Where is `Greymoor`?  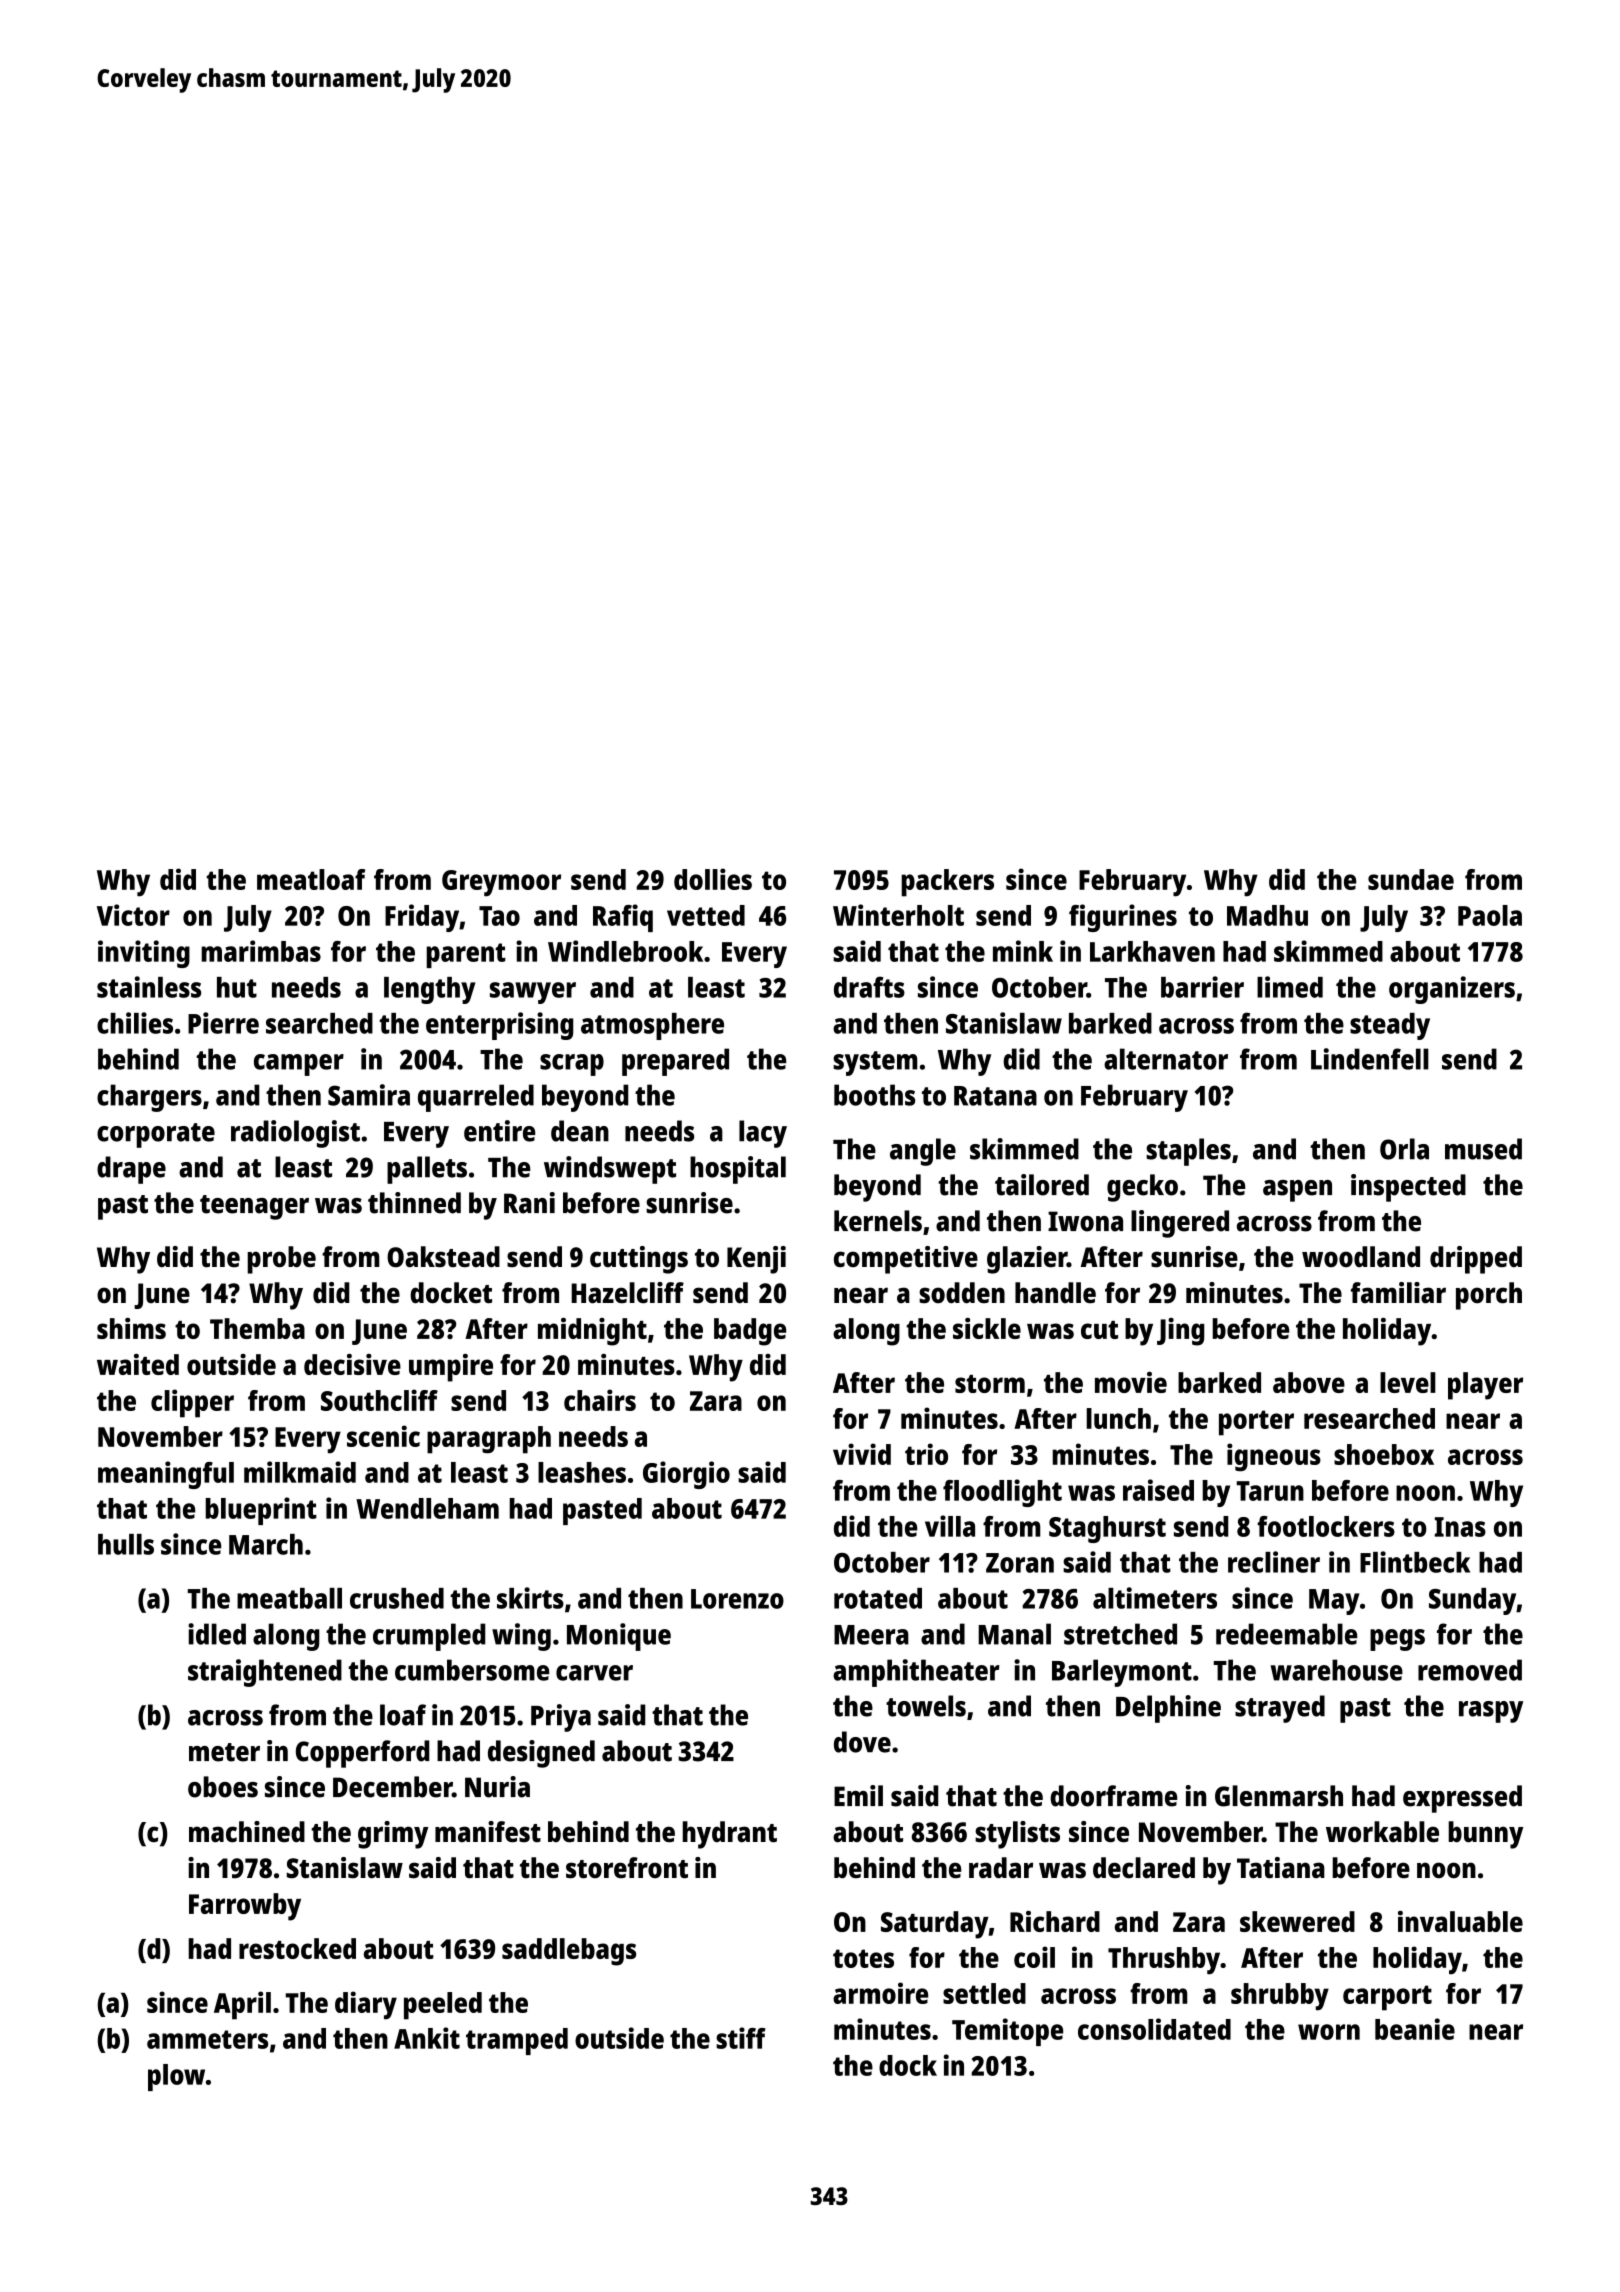 Greymoor is located at coordinates (501, 883).
